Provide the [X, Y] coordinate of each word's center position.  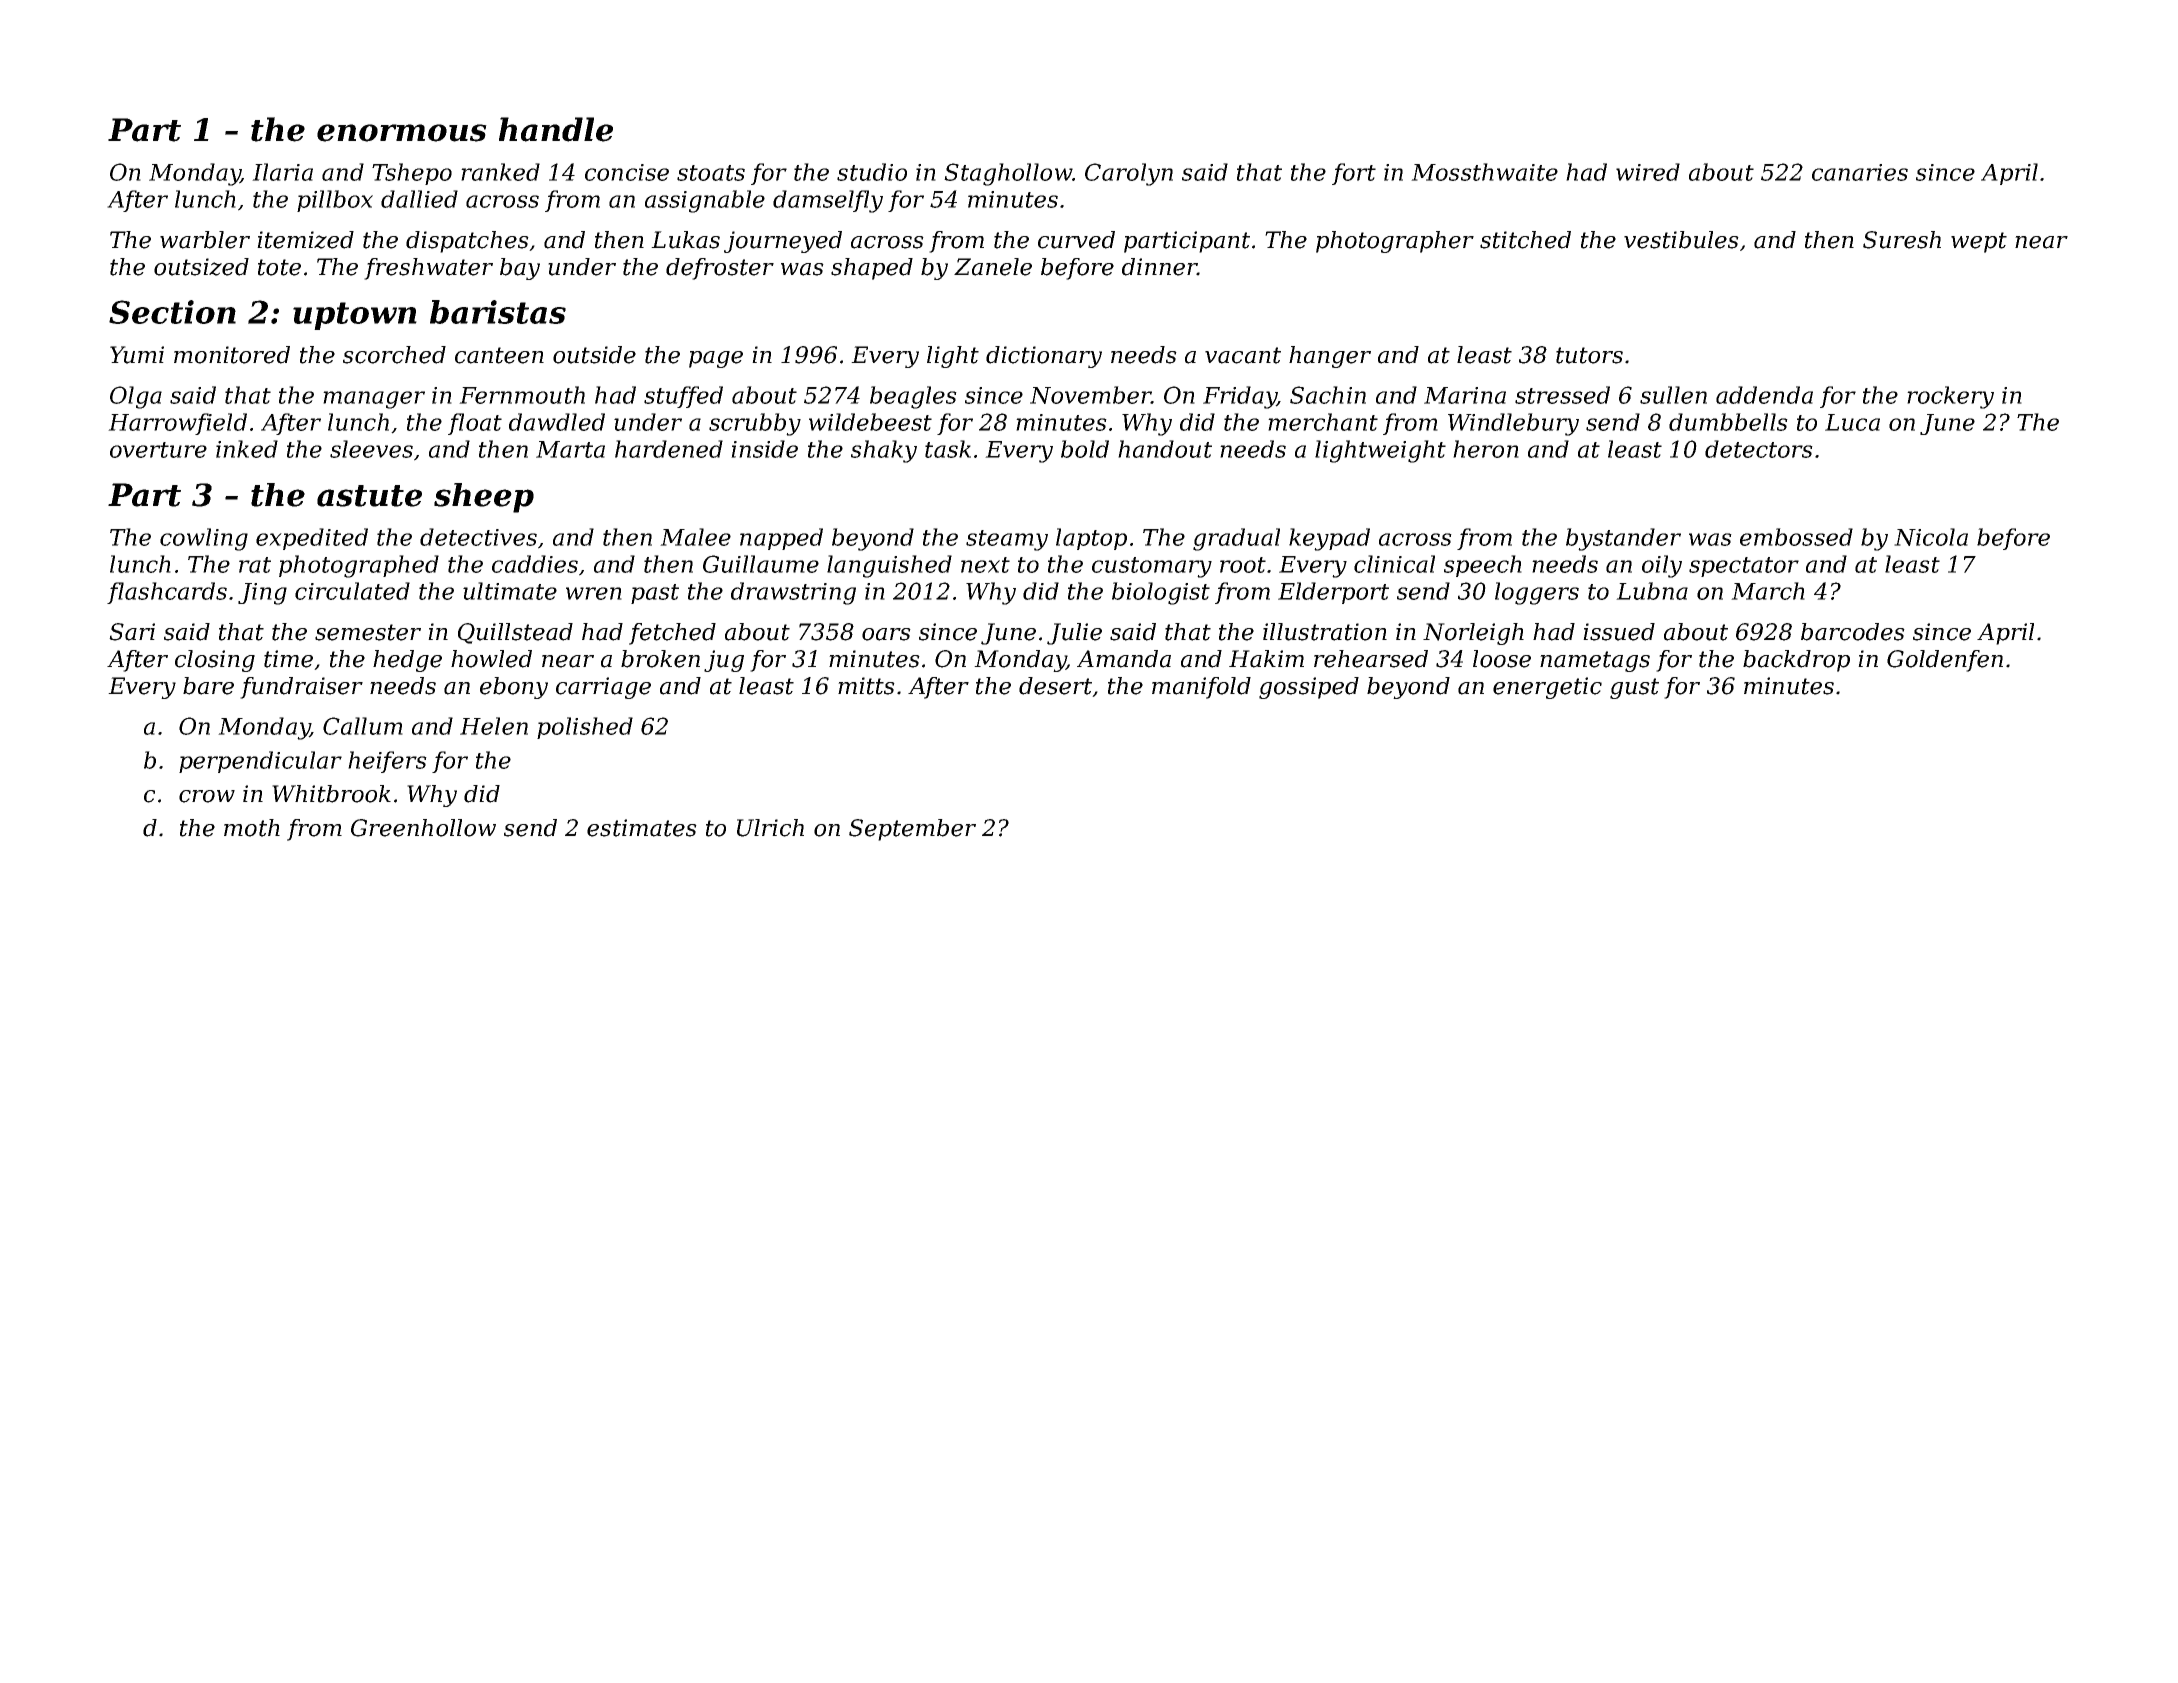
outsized [201, 267]
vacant [1243, 355]
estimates [642, 828]
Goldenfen [1945, 661]
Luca [1852, 422]
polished [585, 728]
